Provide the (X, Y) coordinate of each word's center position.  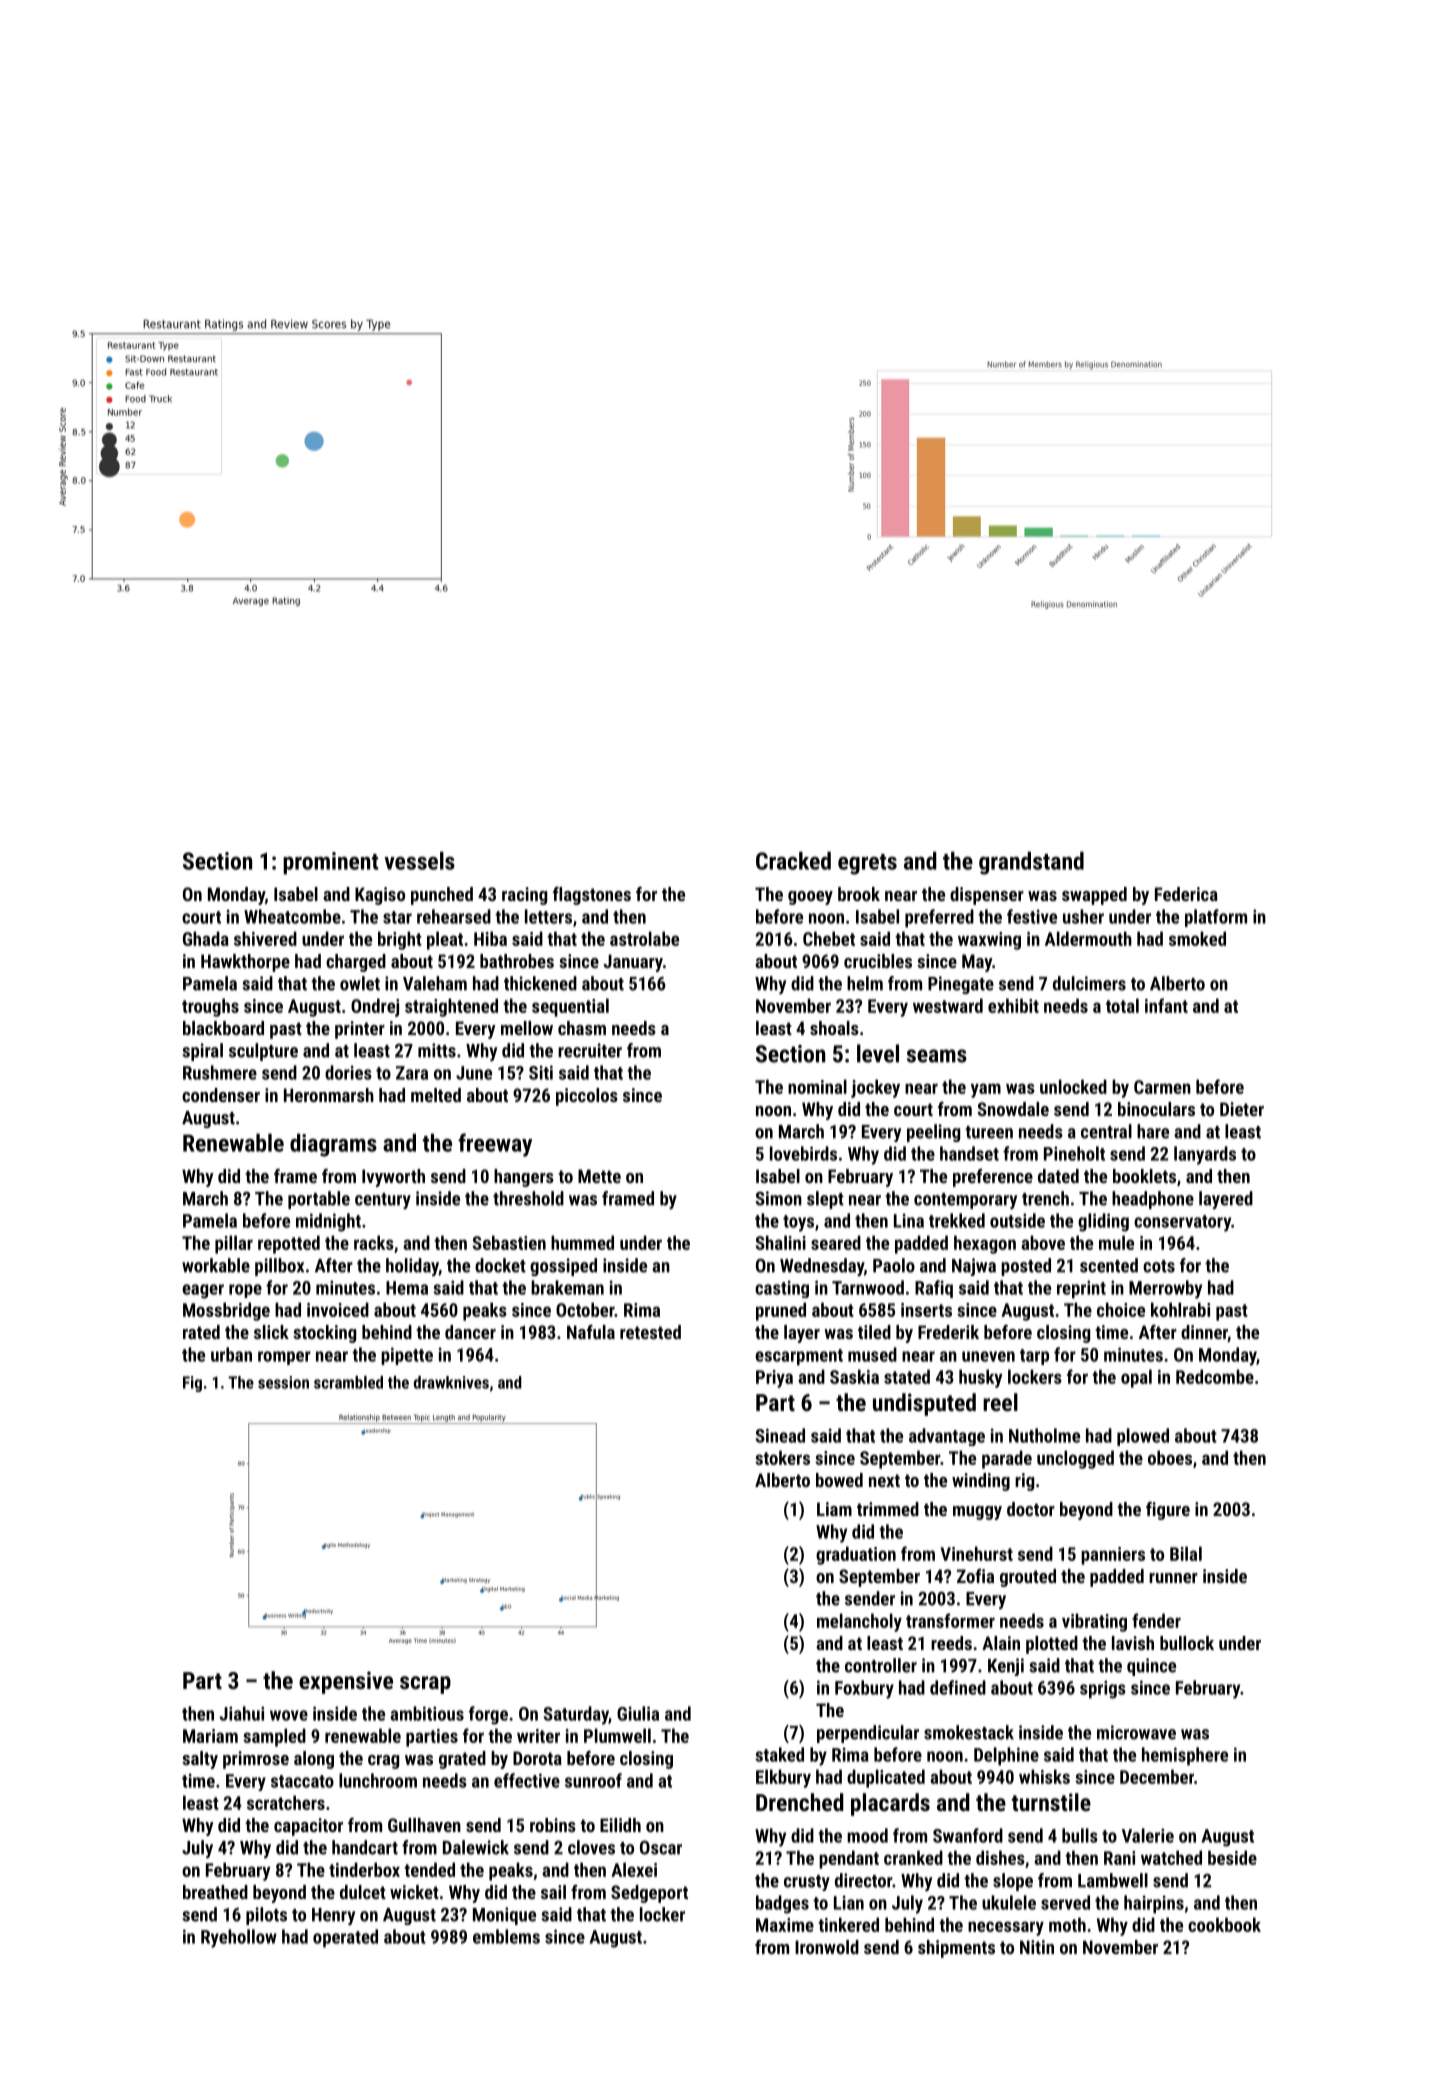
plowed (1143, 1437)
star (397, 917)
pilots (266, 1916)
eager (203, 1291)
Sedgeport (649, 1894)
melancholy (859, 1622)
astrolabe (644, 938)
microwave (1136, 1732)
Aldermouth (1088, 938)
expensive (346, 1682)
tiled (874, 1332)
